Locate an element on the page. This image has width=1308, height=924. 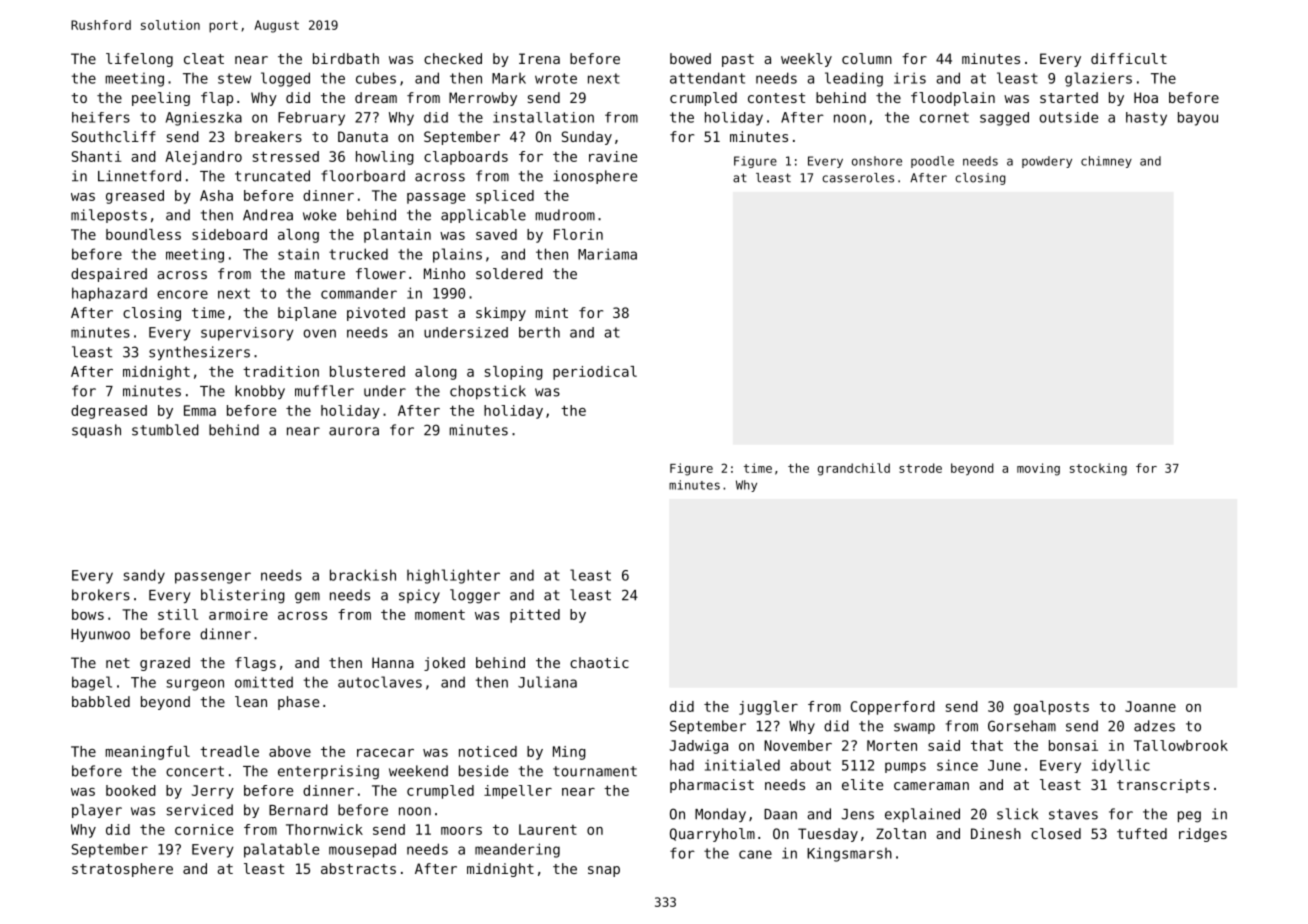
moving is located at coordinates (1038, 469).
